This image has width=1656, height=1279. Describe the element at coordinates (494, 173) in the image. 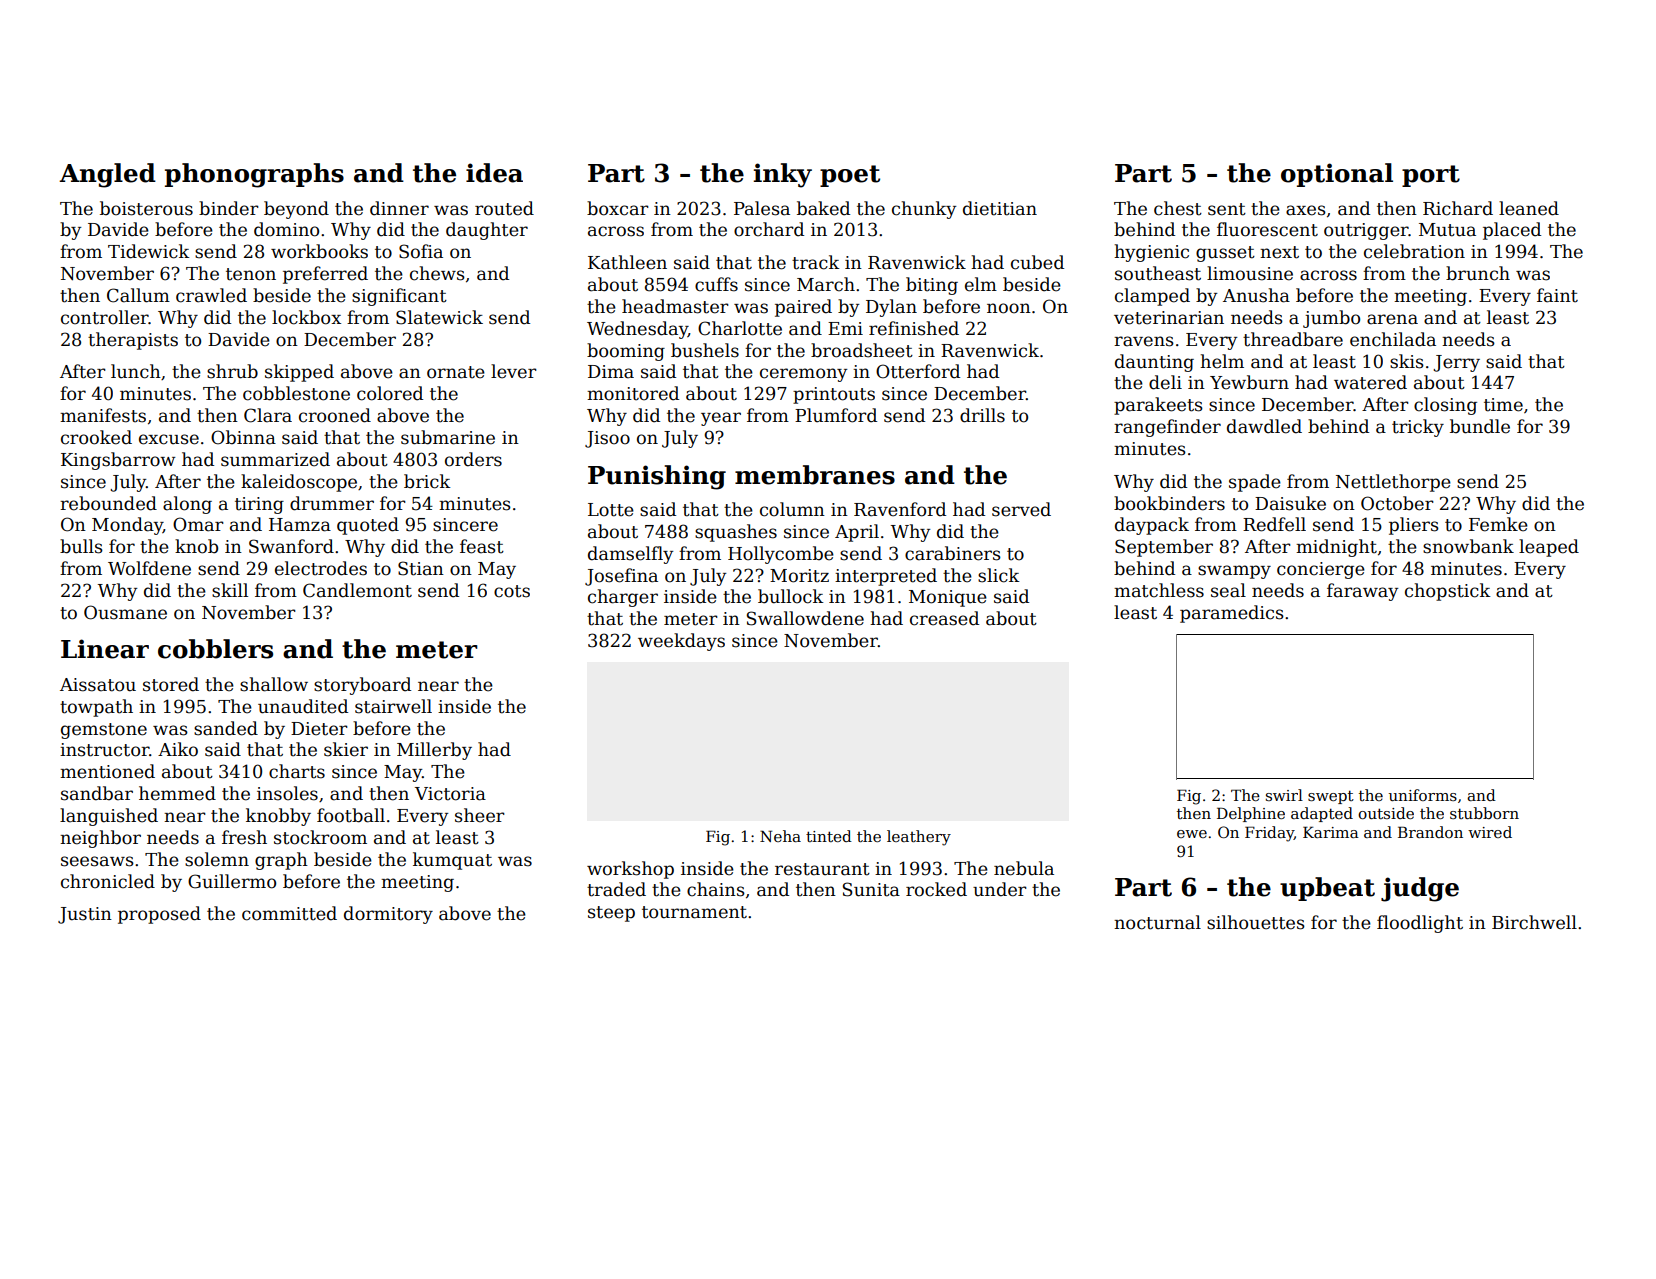

I see `idea` at that location.
